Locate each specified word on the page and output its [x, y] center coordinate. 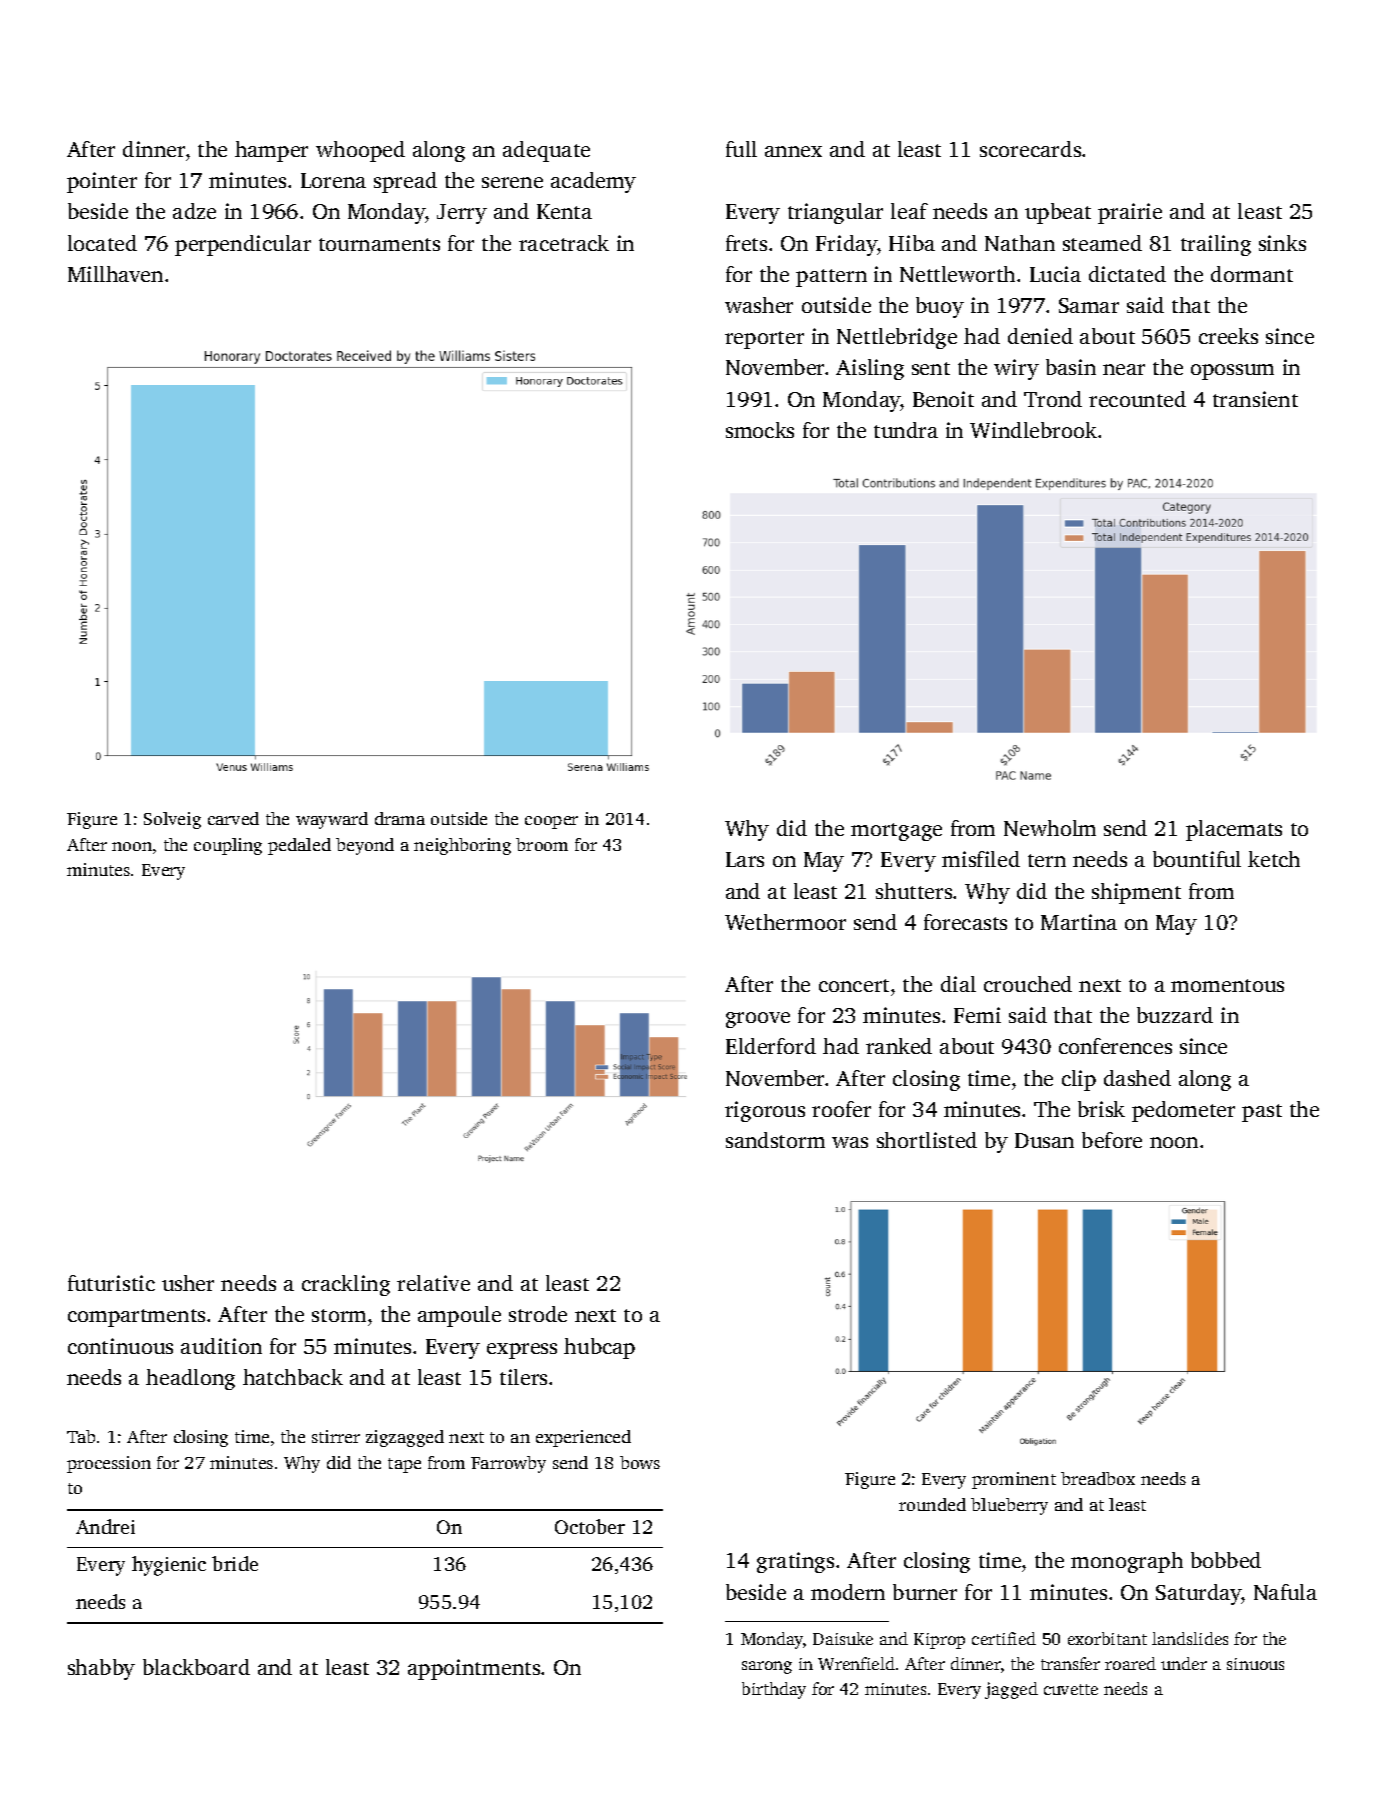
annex [793, 151]
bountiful [1197, 859]
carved [233, 818]
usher [188, 1283]
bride [235, 1563]
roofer [841, 1109]
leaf [909, 211]
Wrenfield [856, 1663]
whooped [360, 151]
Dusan [1044, 1140]
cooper [551, 822]
